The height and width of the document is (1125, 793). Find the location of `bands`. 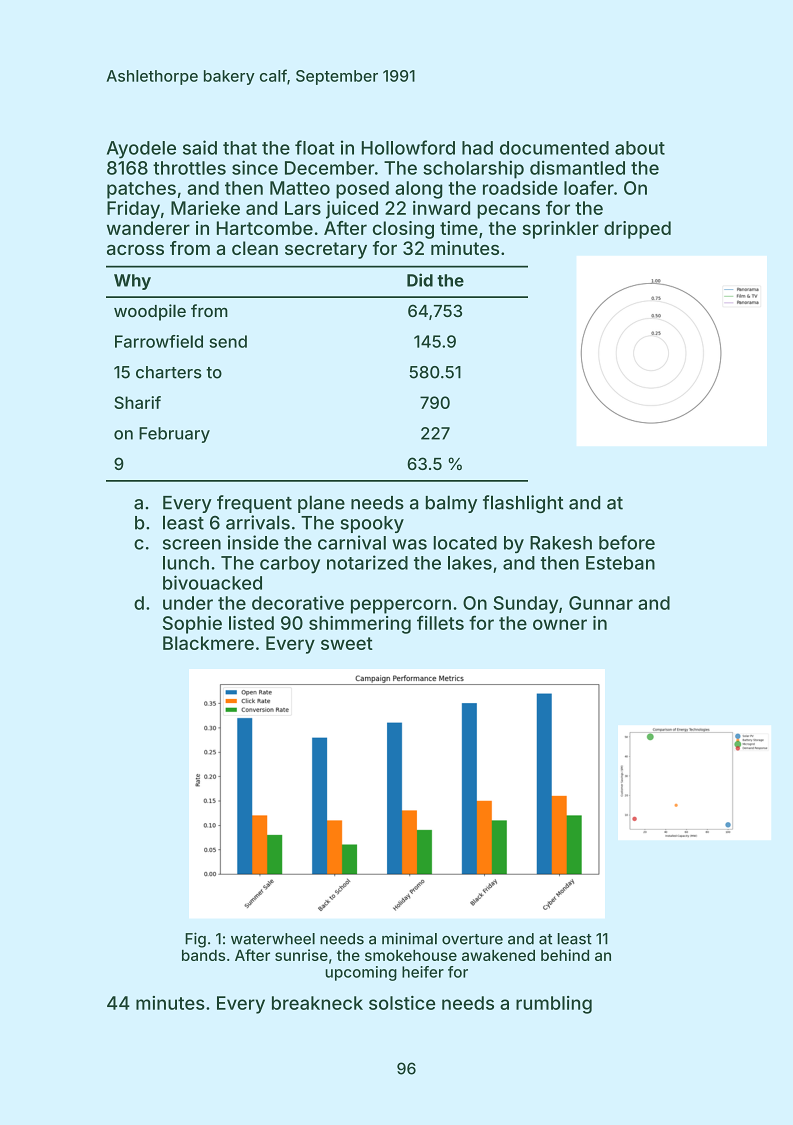

bands is located at coordinates (203, 955).
